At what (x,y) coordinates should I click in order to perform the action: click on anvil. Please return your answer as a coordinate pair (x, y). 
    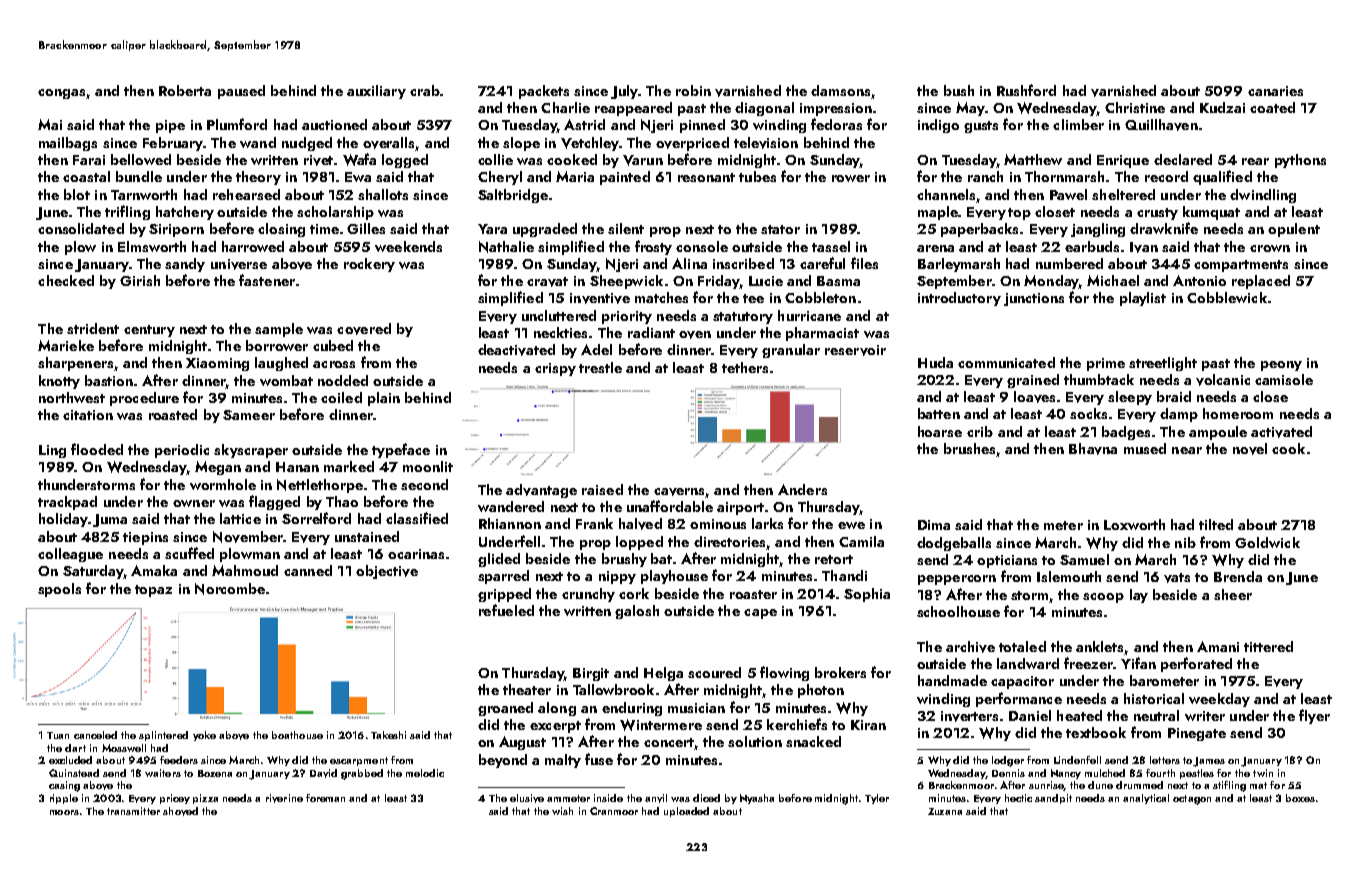
    Looking at the image, I should click on (656, 798).
